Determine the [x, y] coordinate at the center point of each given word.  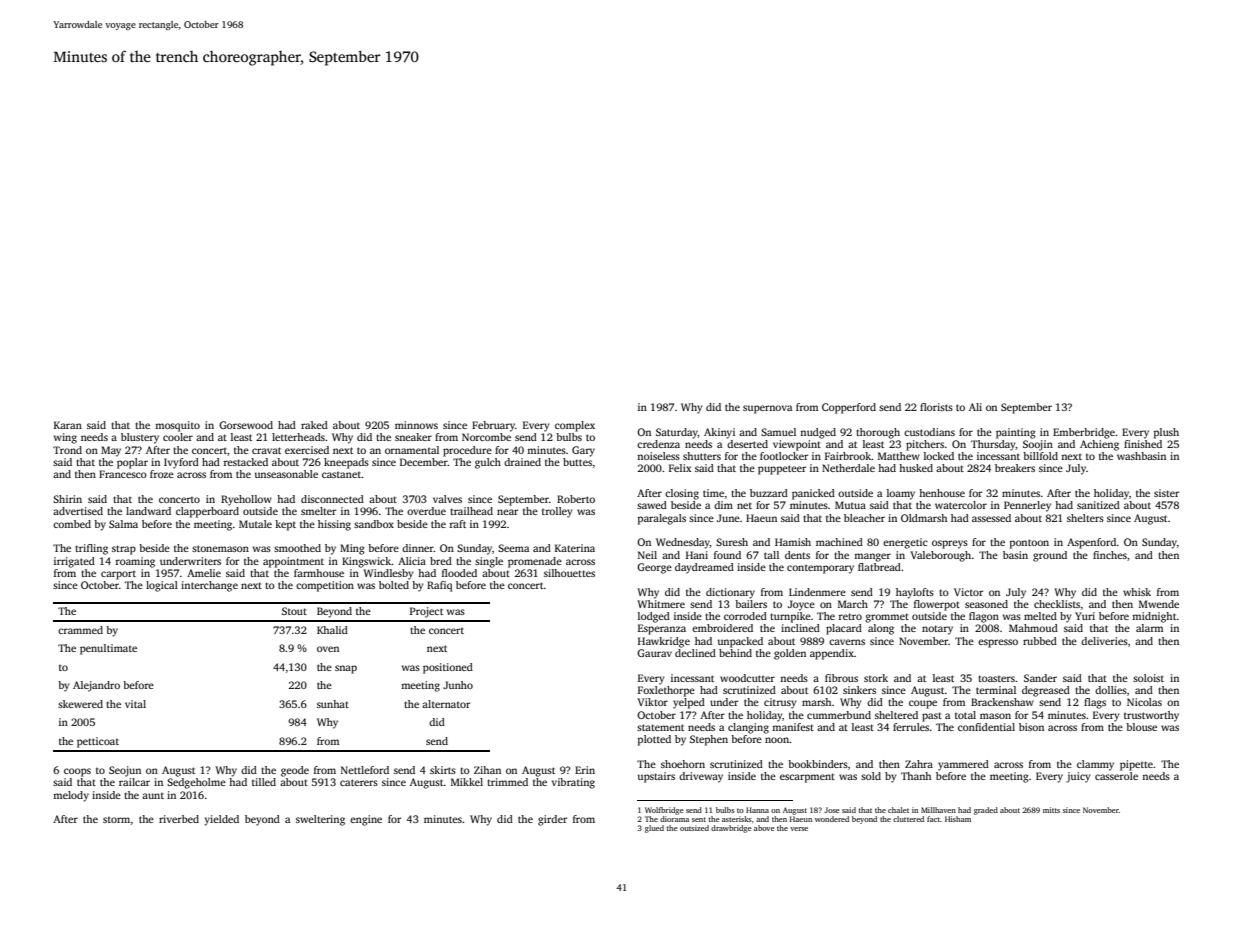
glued [654, 829]
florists [936, 407]
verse [799, 829]
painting [1016, 433]
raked [314, 425]
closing [682, 494]
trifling [91, 549]
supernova [767, 409]
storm [116, 820]
